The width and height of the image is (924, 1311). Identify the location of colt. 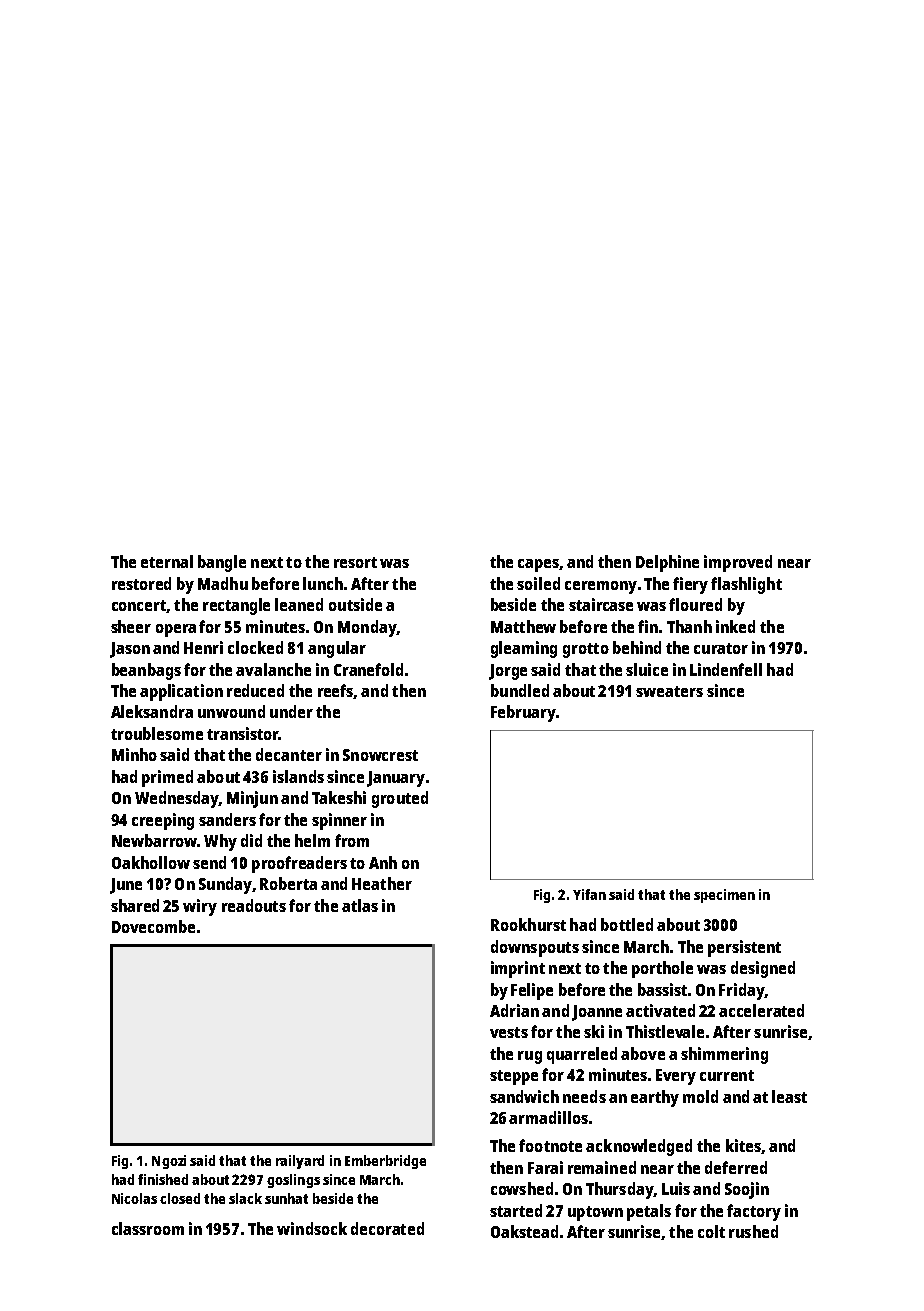
(711, 1231).
